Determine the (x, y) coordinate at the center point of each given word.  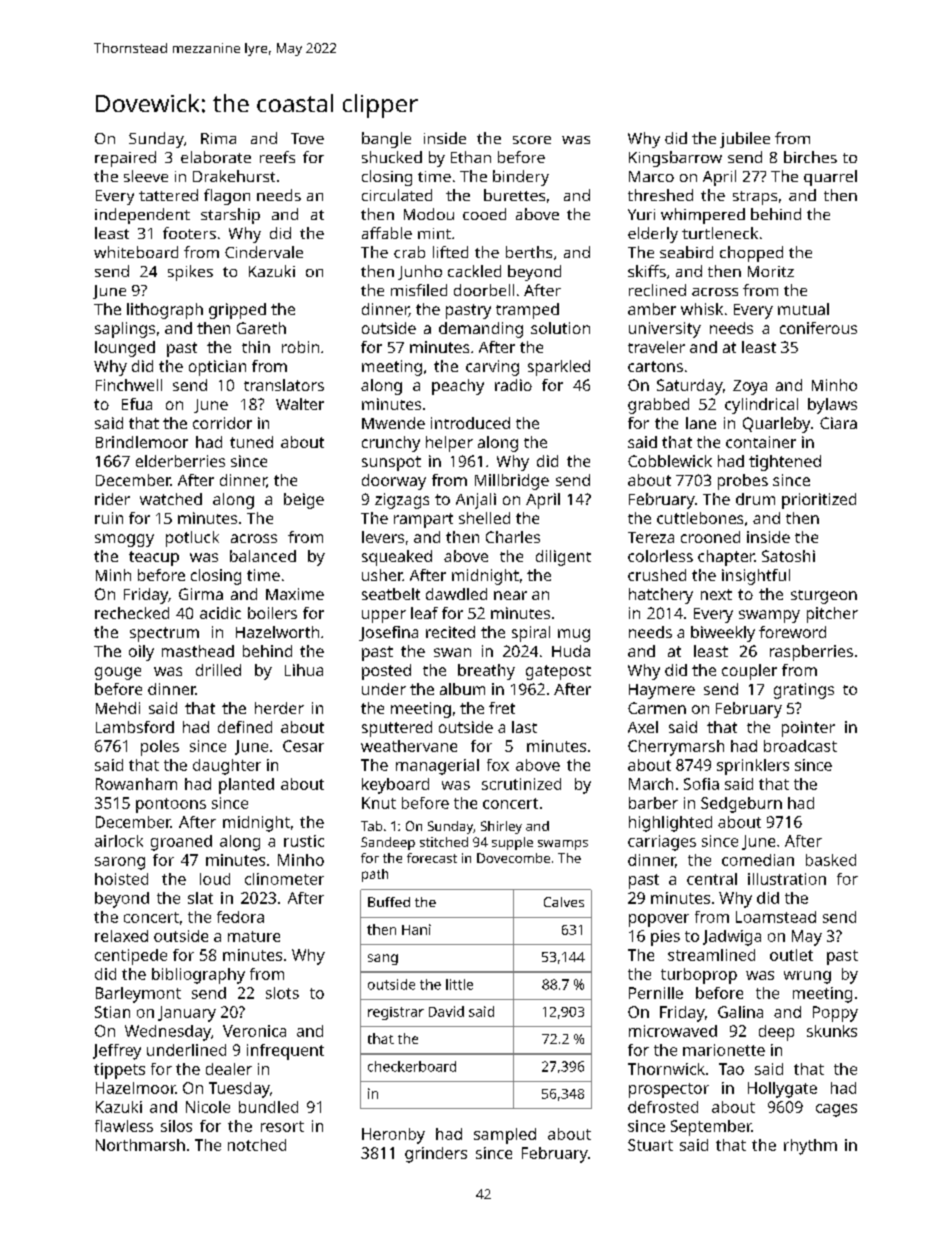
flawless (124, 1126)
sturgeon (824, 597)
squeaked (397, 558)
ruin (109, 518)
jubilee (745, 140)
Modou (429, 214)
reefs (277, 157)
